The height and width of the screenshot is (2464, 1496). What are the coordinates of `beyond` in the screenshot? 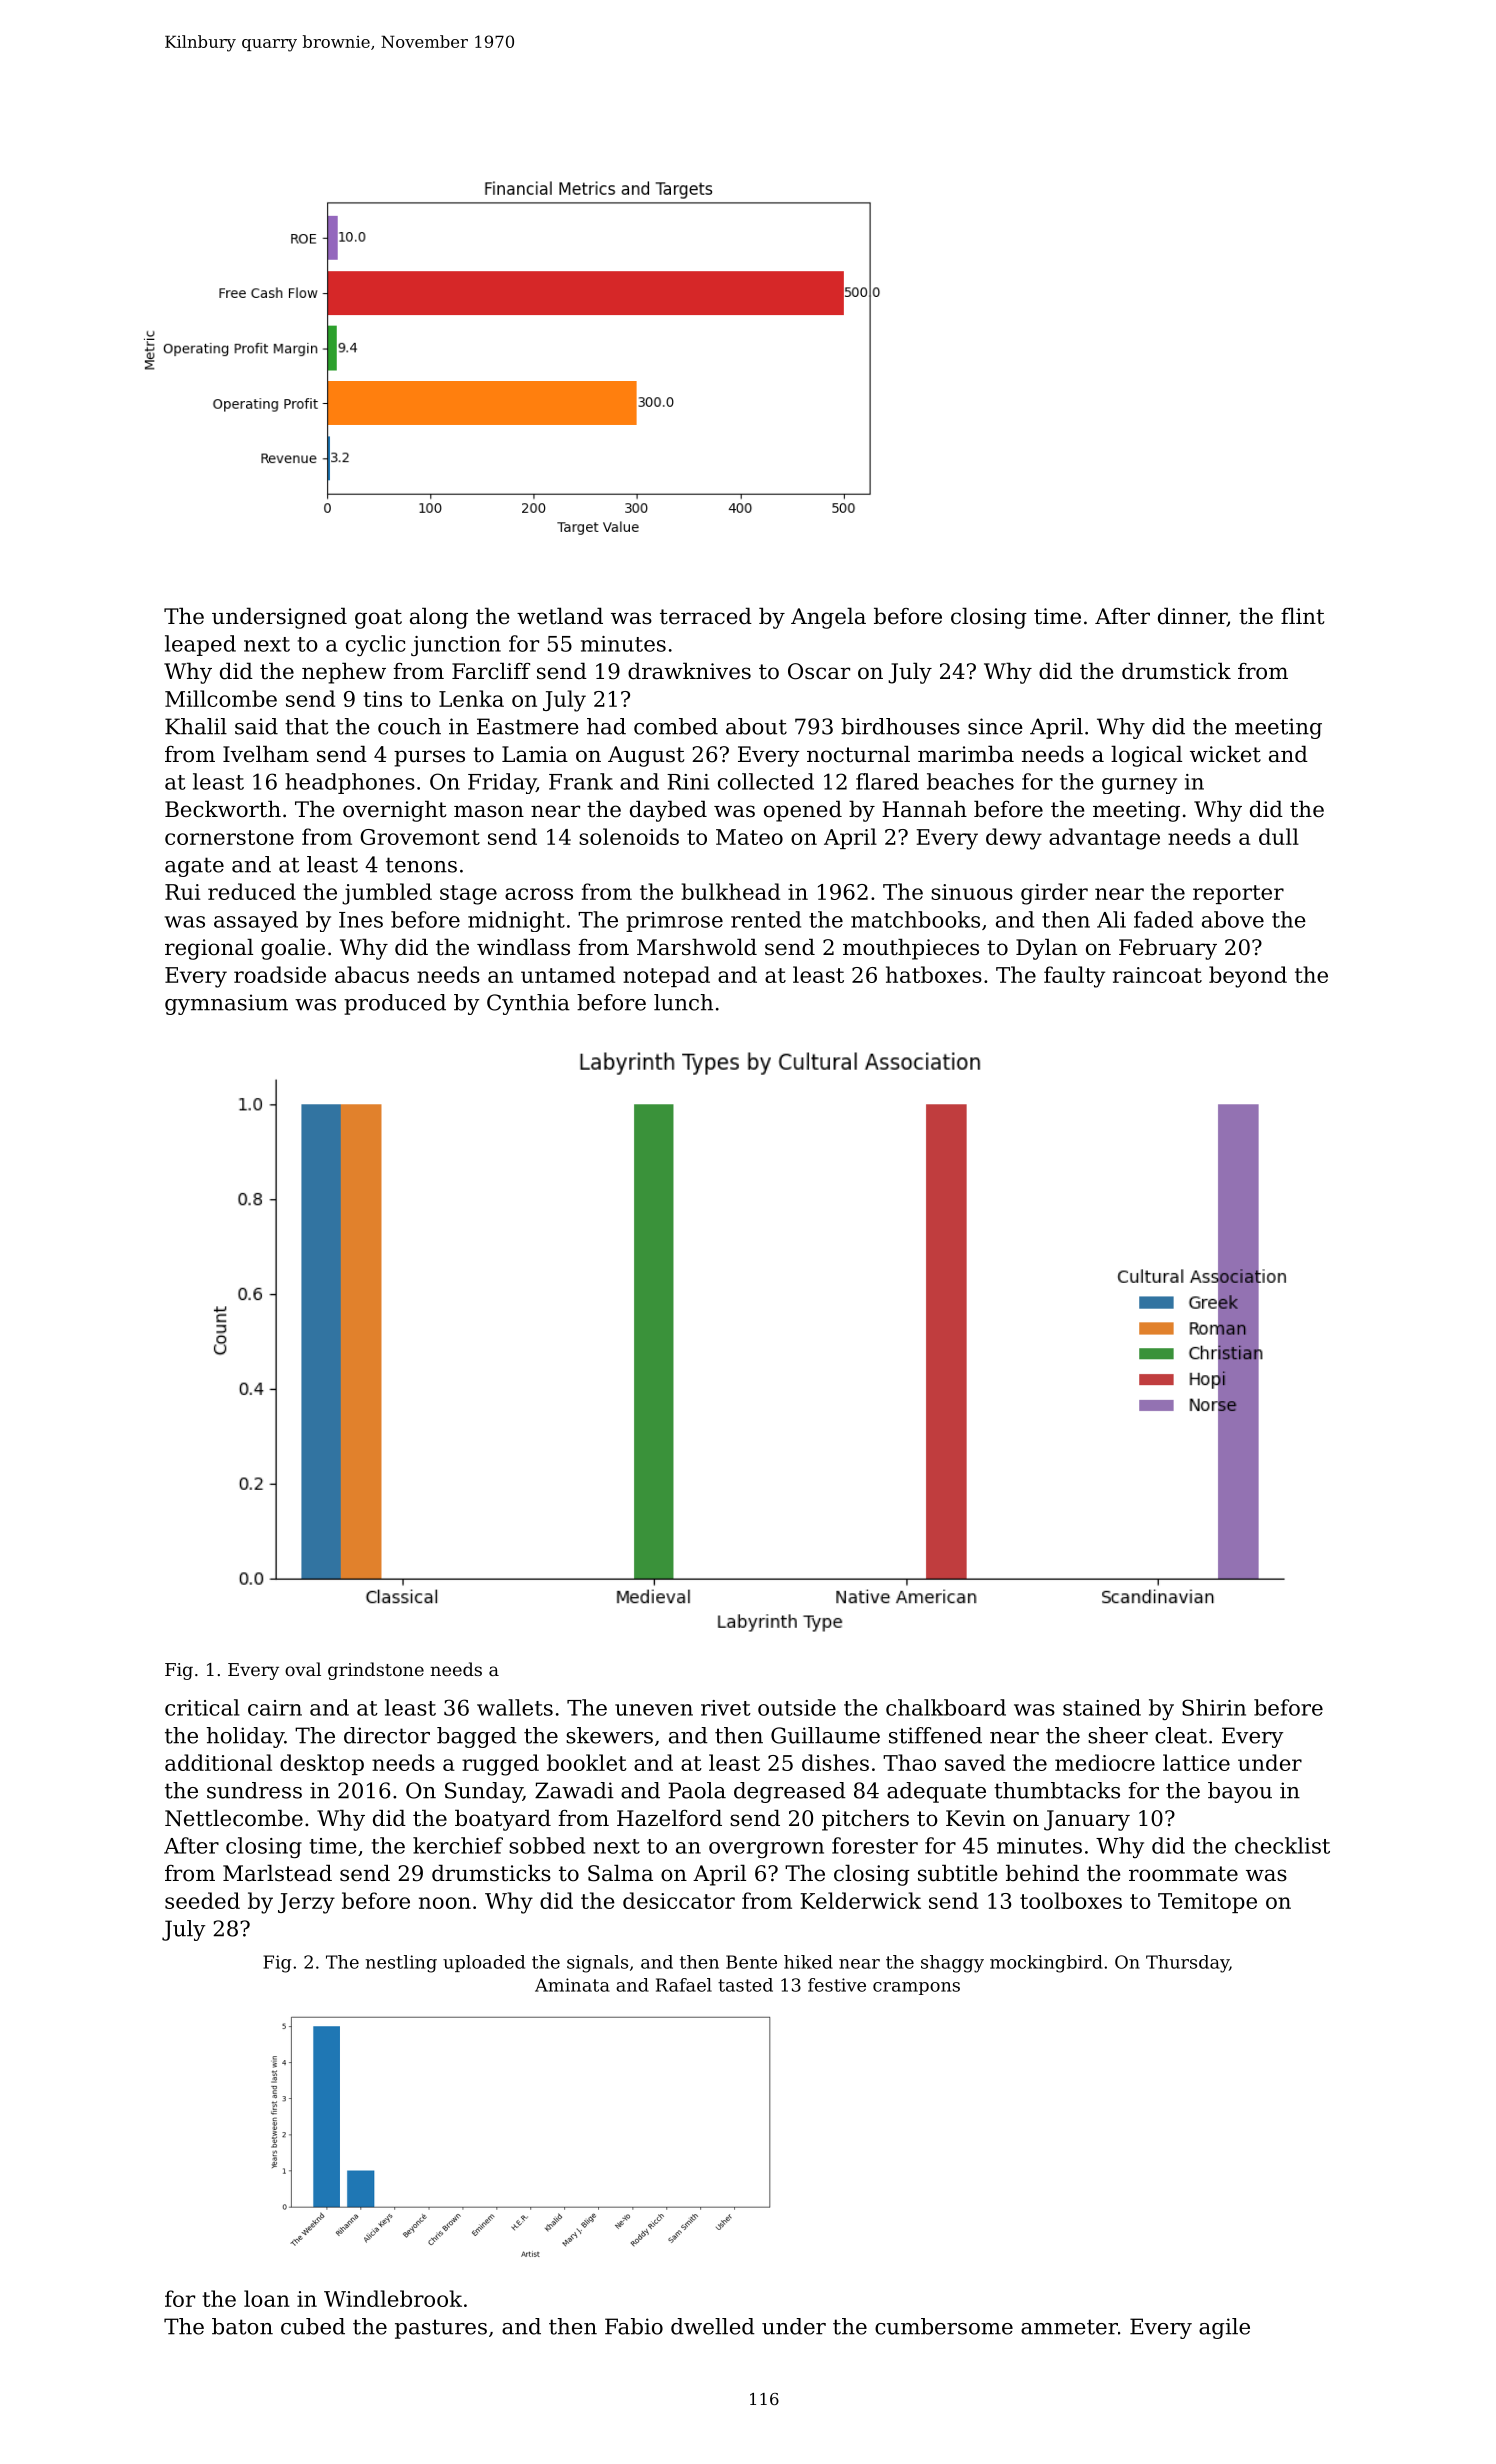 It's located at (1248, 977).
